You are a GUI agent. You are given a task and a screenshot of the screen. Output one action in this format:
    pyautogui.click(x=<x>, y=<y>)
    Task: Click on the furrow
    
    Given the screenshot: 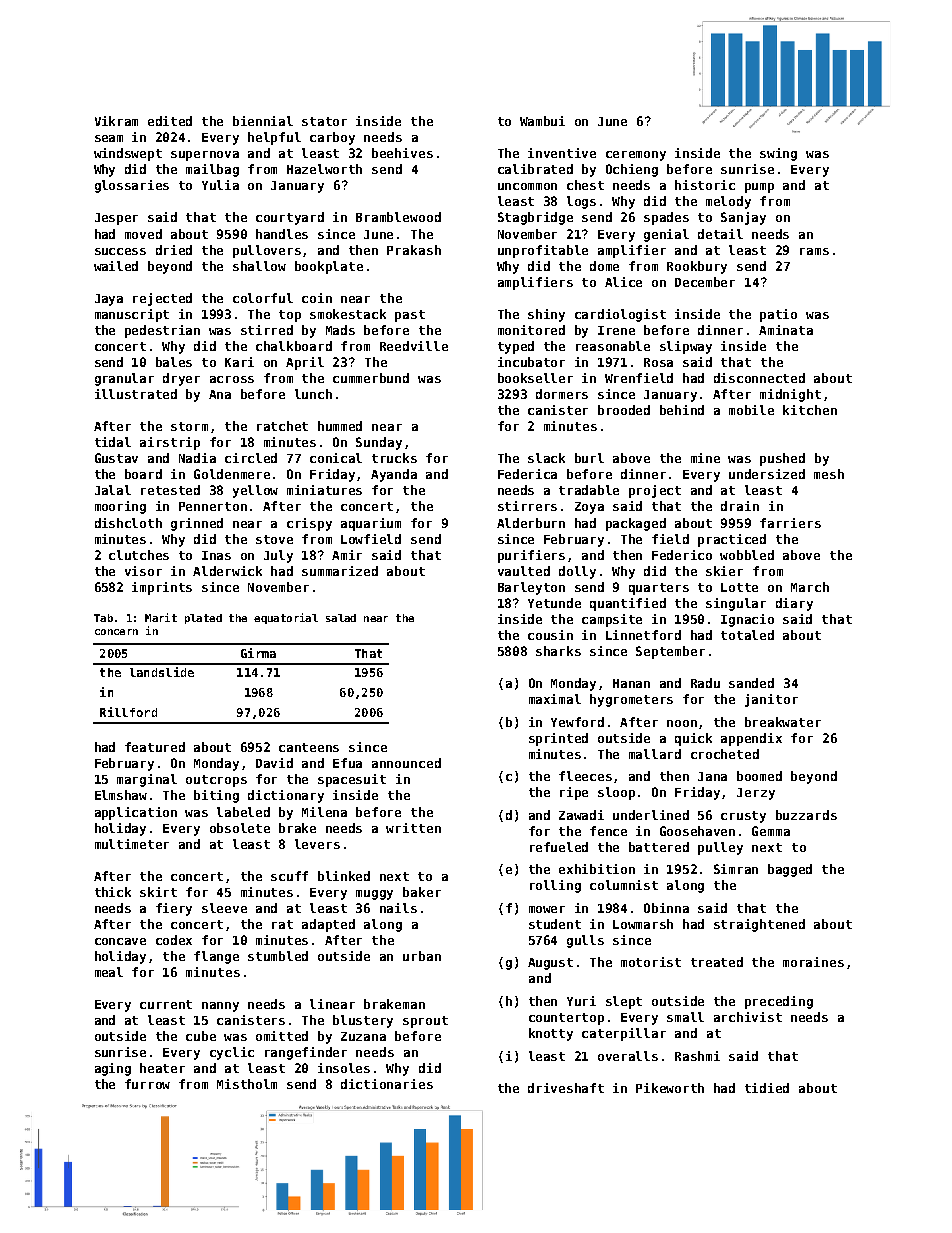 What is the action you would take?
    pyautogui.click(x=147, y=1084)
